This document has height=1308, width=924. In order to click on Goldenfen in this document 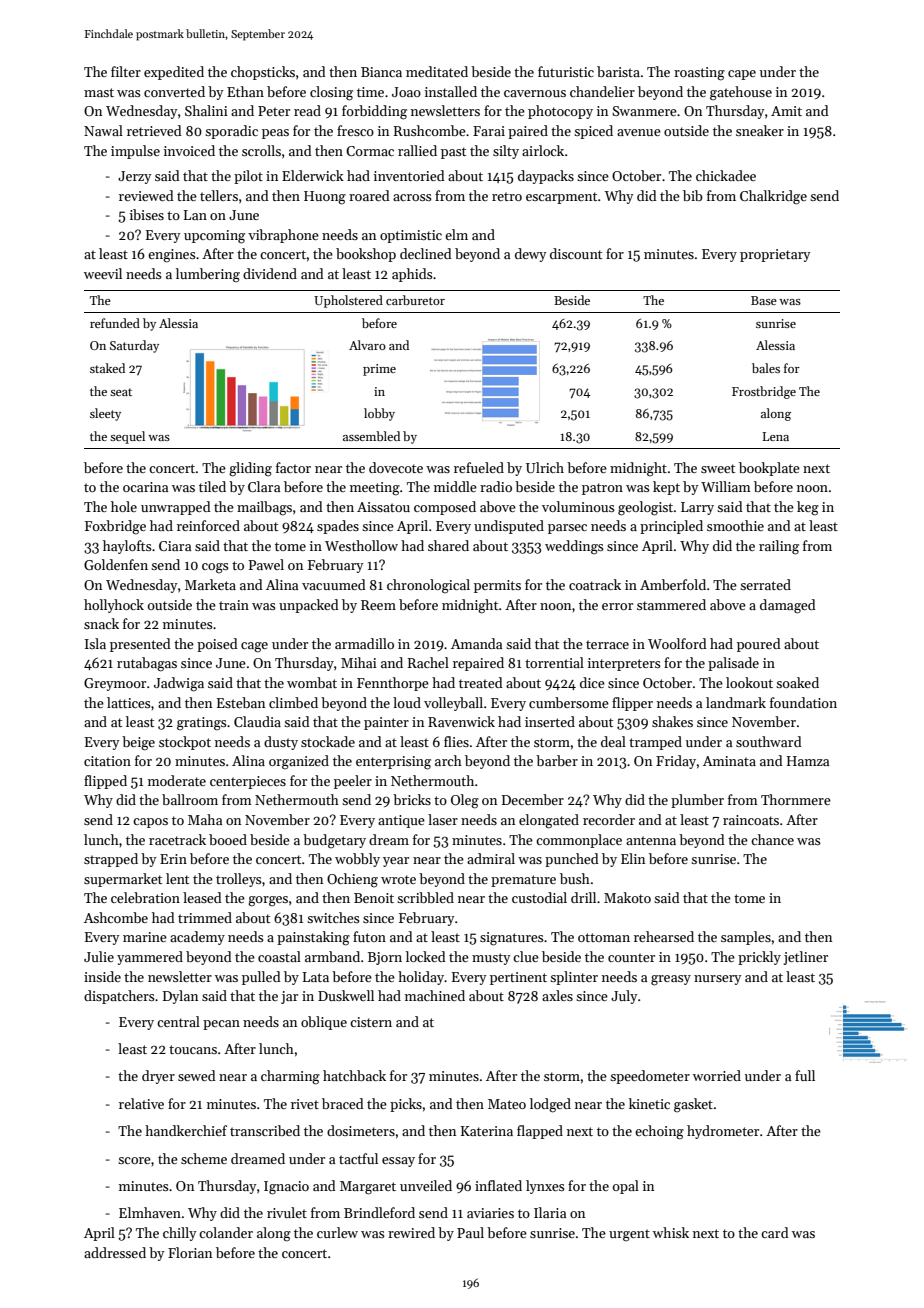, I will do `click(116, 564)`.
